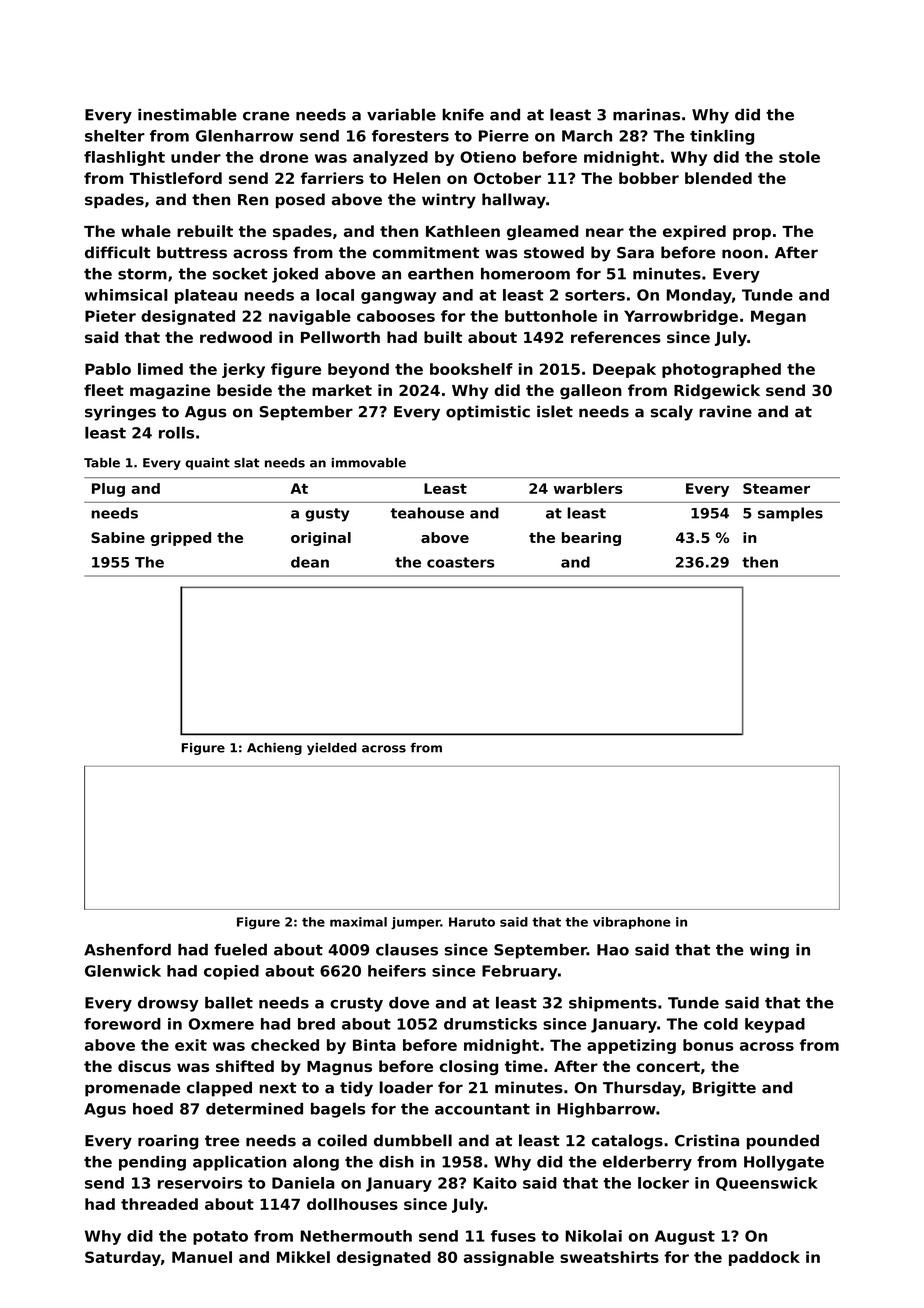  I want to click on vibraphone, so click(632, 923).
